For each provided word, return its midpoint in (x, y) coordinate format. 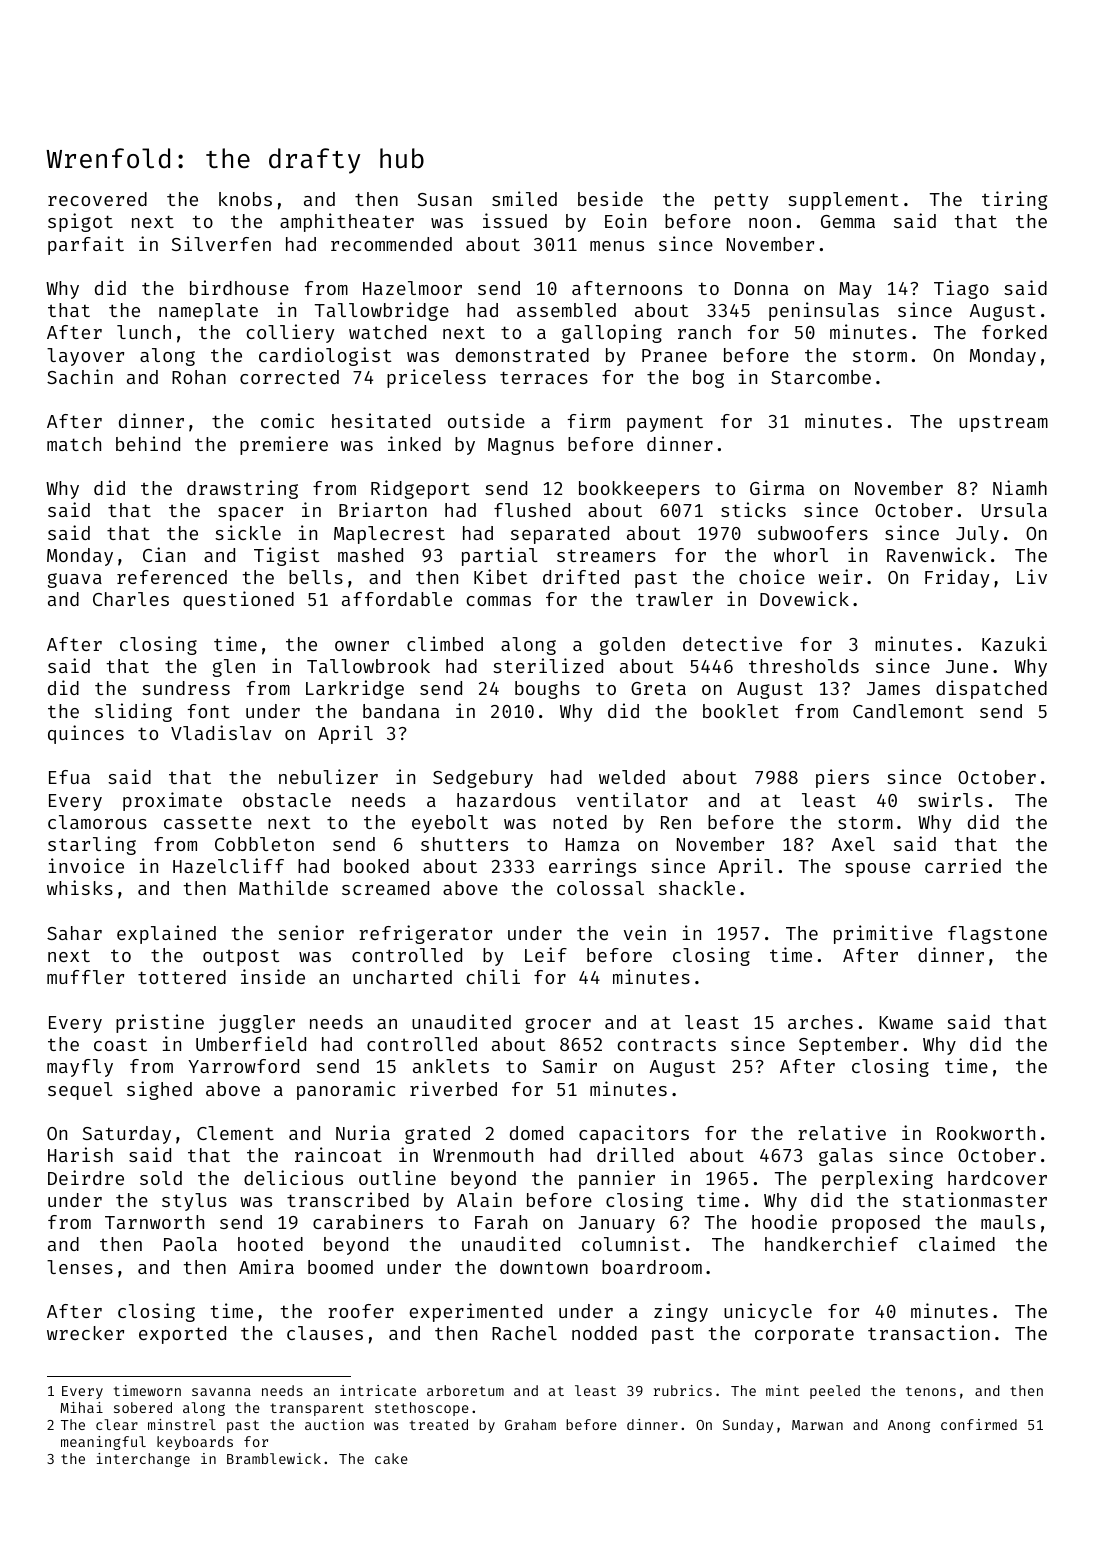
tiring (1014, 200)
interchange (143, 1460)
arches (820, 1022)
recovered (97, 199)
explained (166, 934)
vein (645, 932)
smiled (524, 198)
